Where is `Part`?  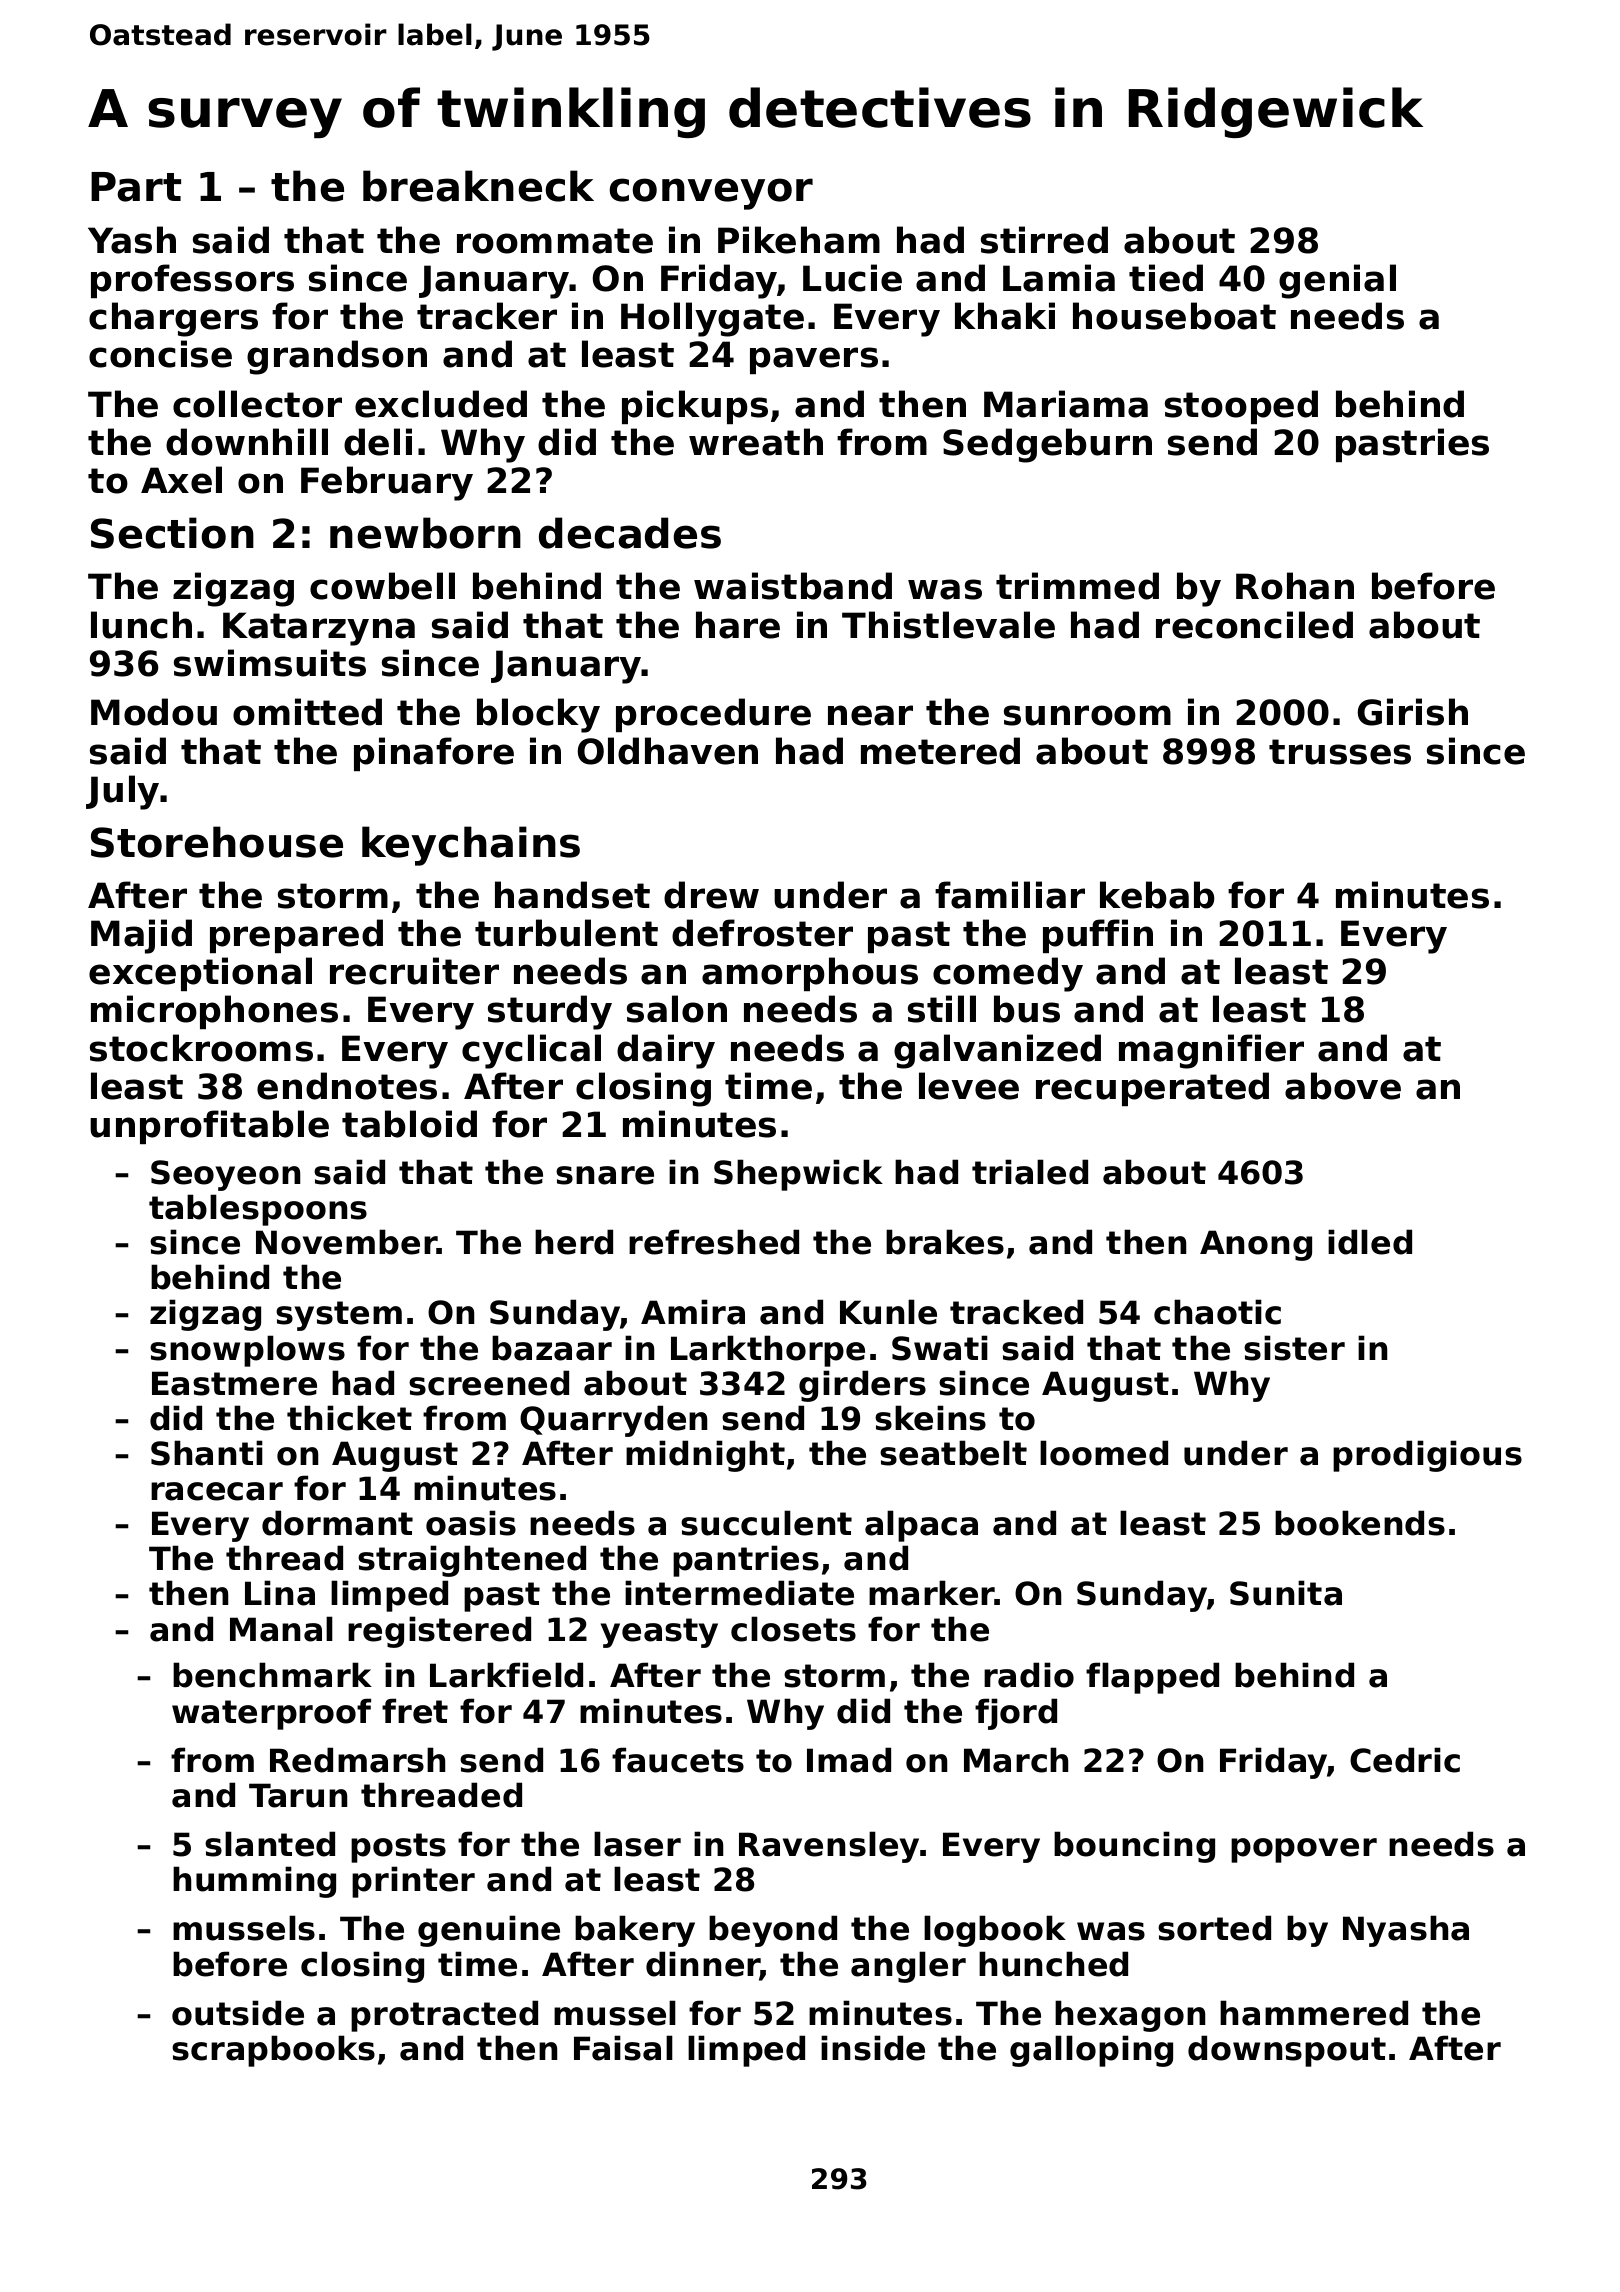
Part is located at coordinates (136, 187).
